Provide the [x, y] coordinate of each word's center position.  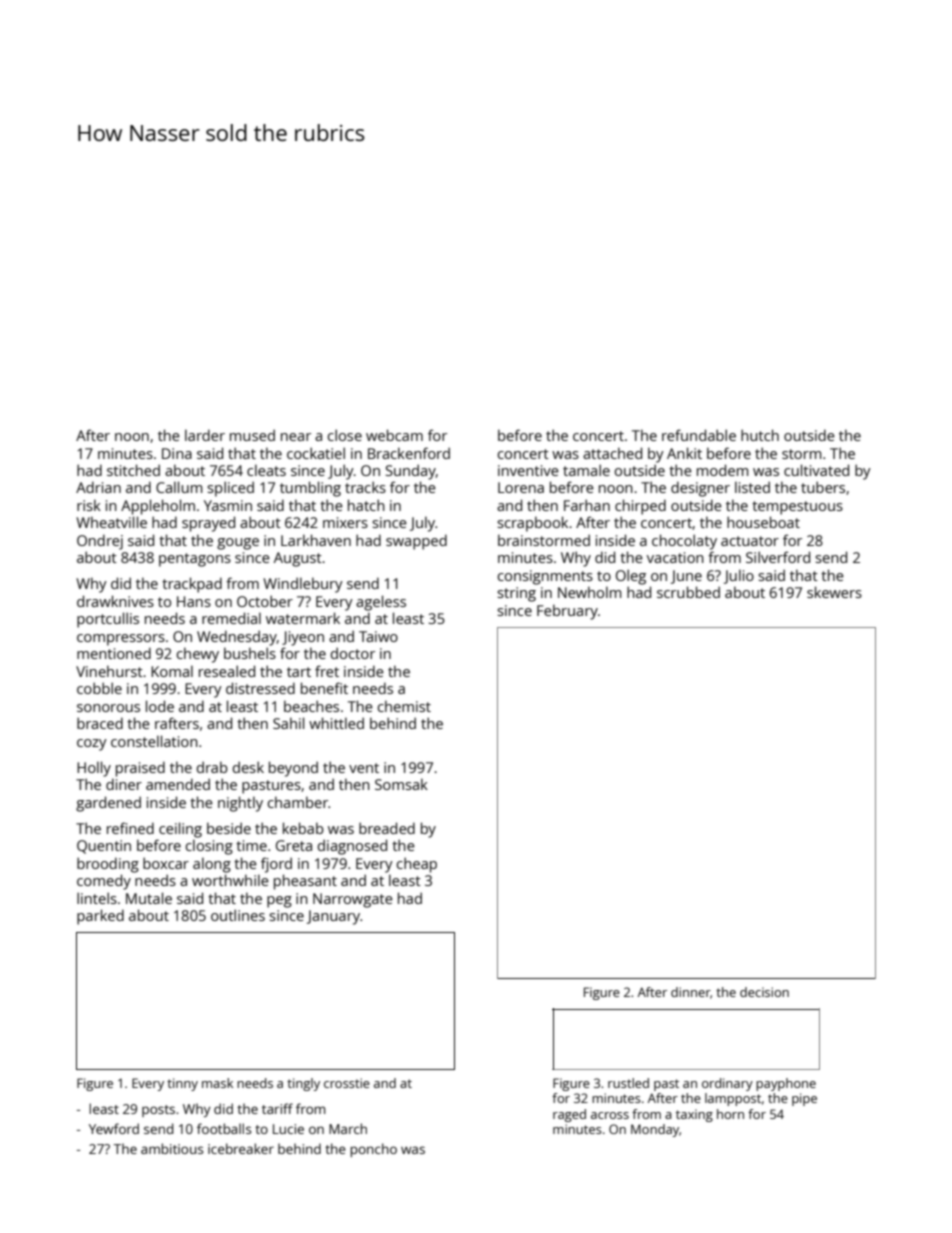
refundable [699, 435]
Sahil [288, 723]
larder [205, 435]
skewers [834, 592]
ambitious [172, 1148]
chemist [404, 706]
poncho [373, 1150]
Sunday [411, 472]
